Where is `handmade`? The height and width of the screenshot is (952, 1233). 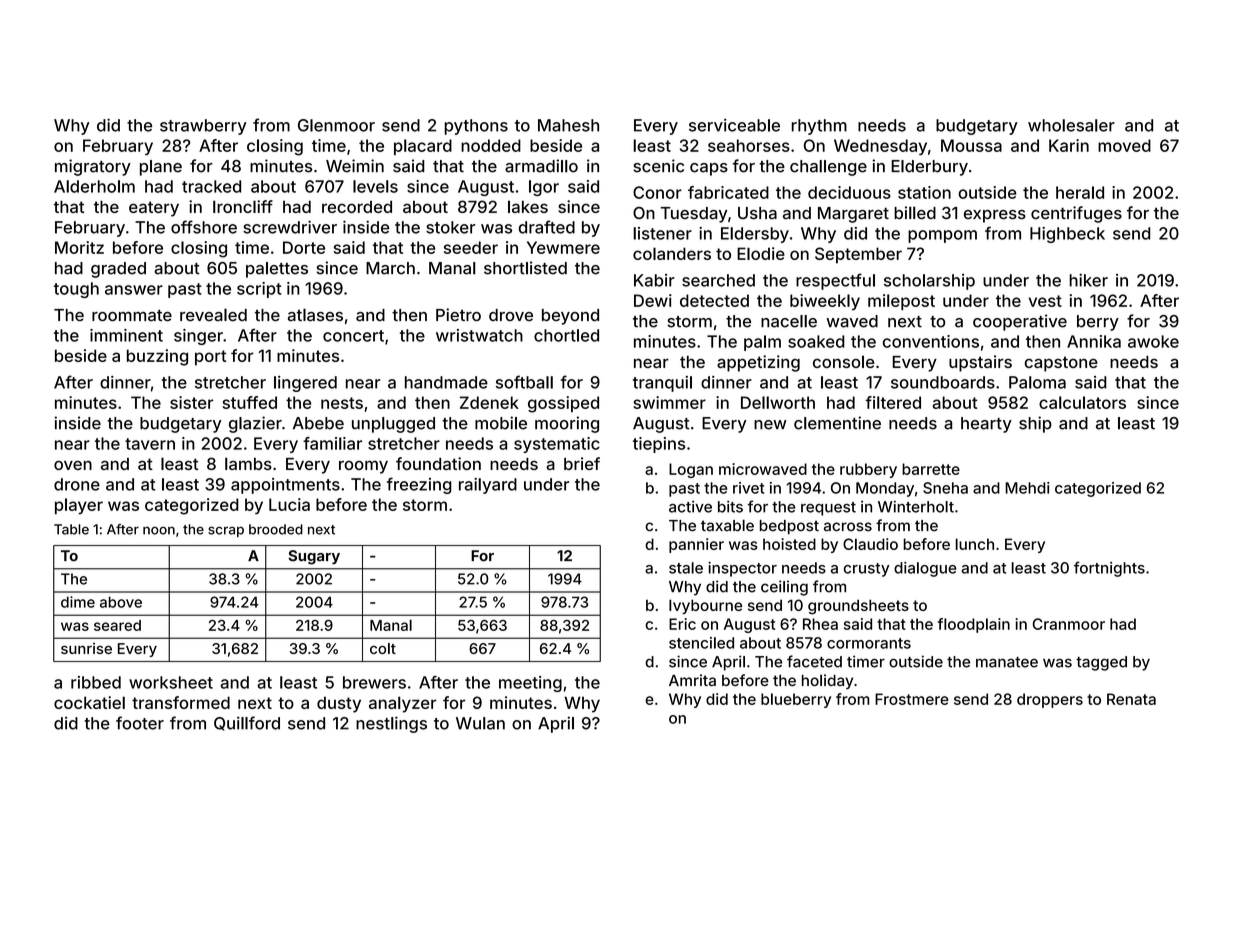 handmade is located at coordinates (446, 382).
